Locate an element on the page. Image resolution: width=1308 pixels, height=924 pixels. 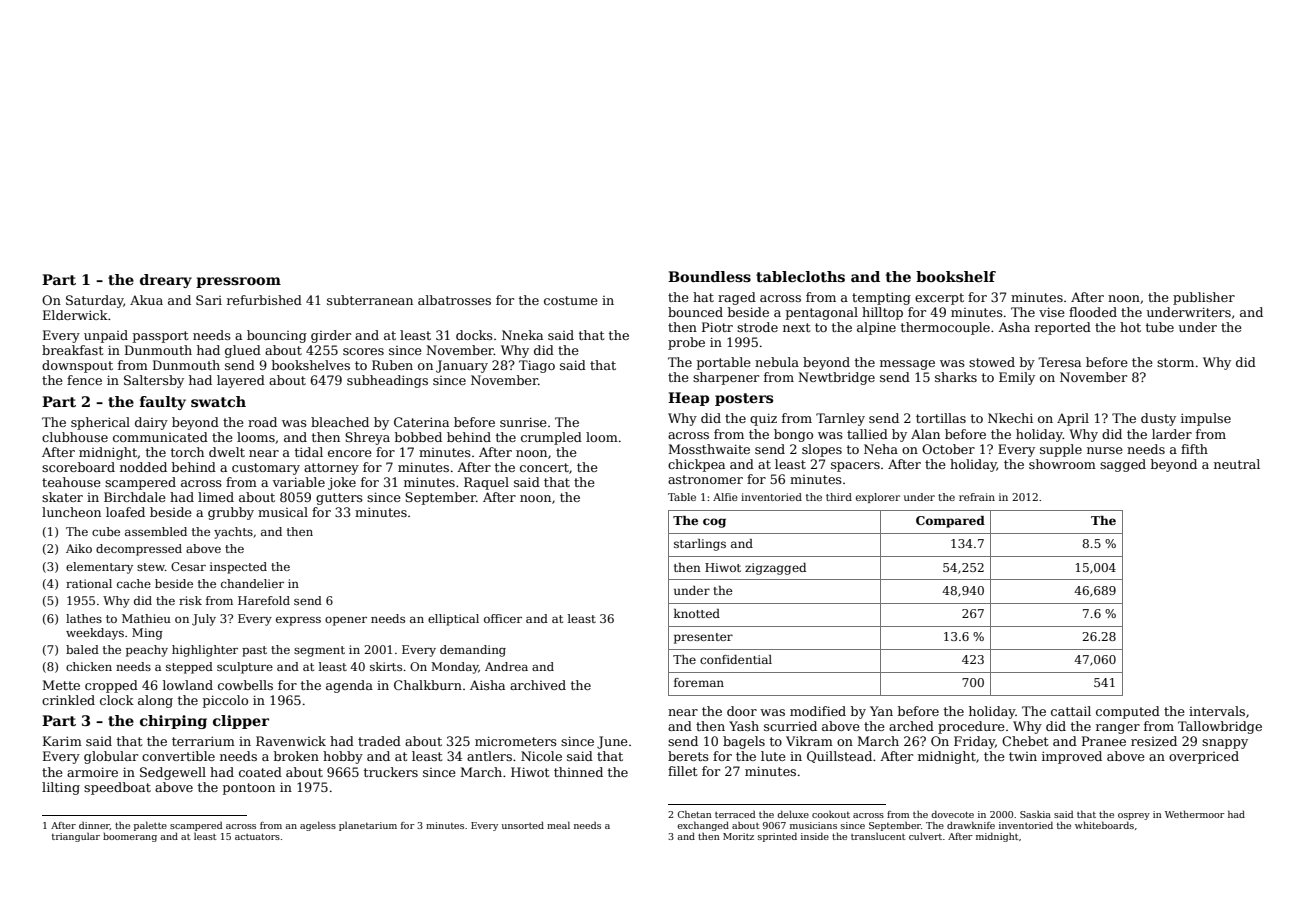
vise is located at coordinates (1052, 312).
